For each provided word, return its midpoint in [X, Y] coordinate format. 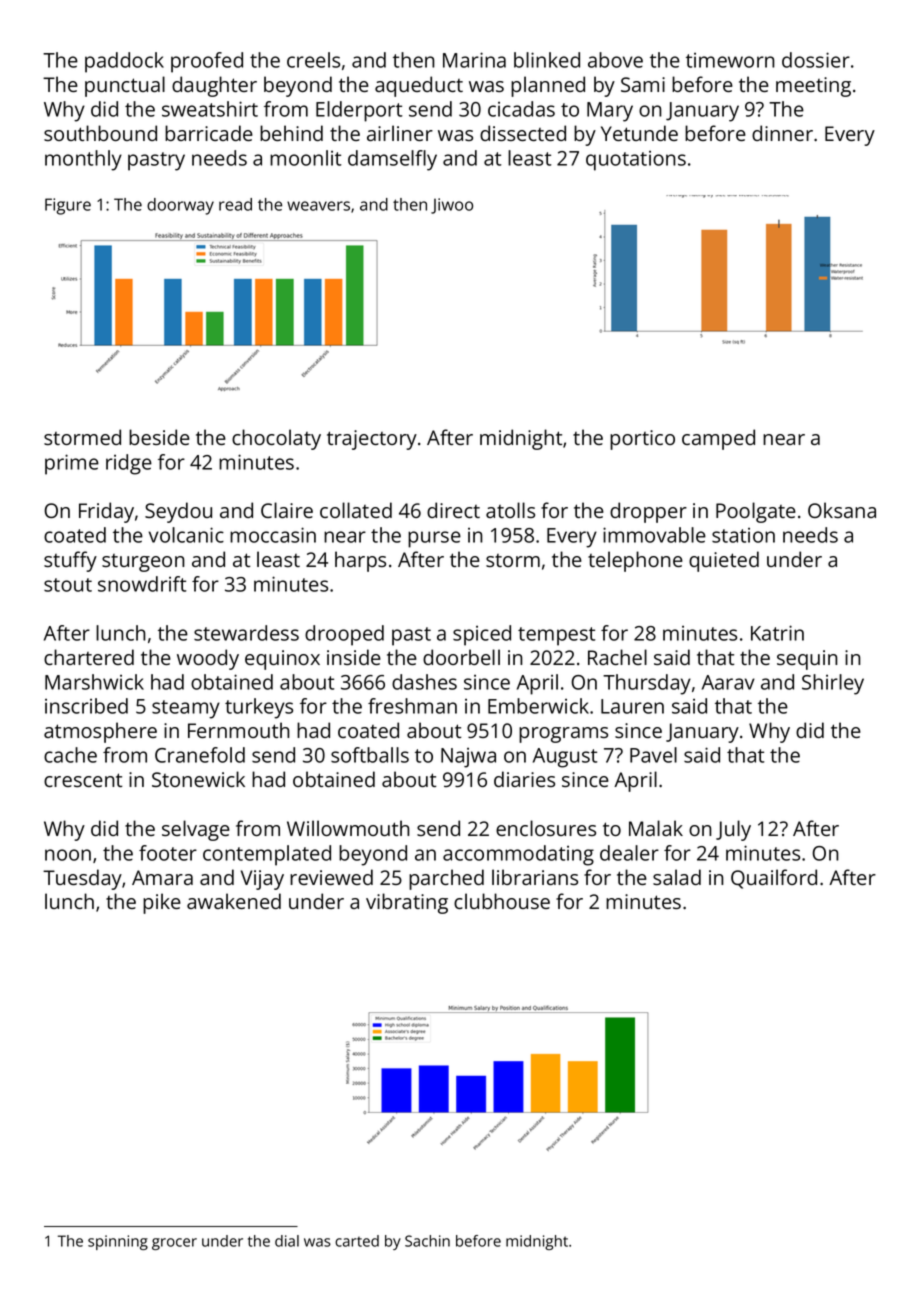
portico [642, 440]
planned [548, 86]
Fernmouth [239, 730]
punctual [125, 86]
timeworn [730, 60]
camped [718, 439]
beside [159, 437]
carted [357, 1241]
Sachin [427, 1241]
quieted [724, 561]
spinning [118, 1242]
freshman [412, 706]
